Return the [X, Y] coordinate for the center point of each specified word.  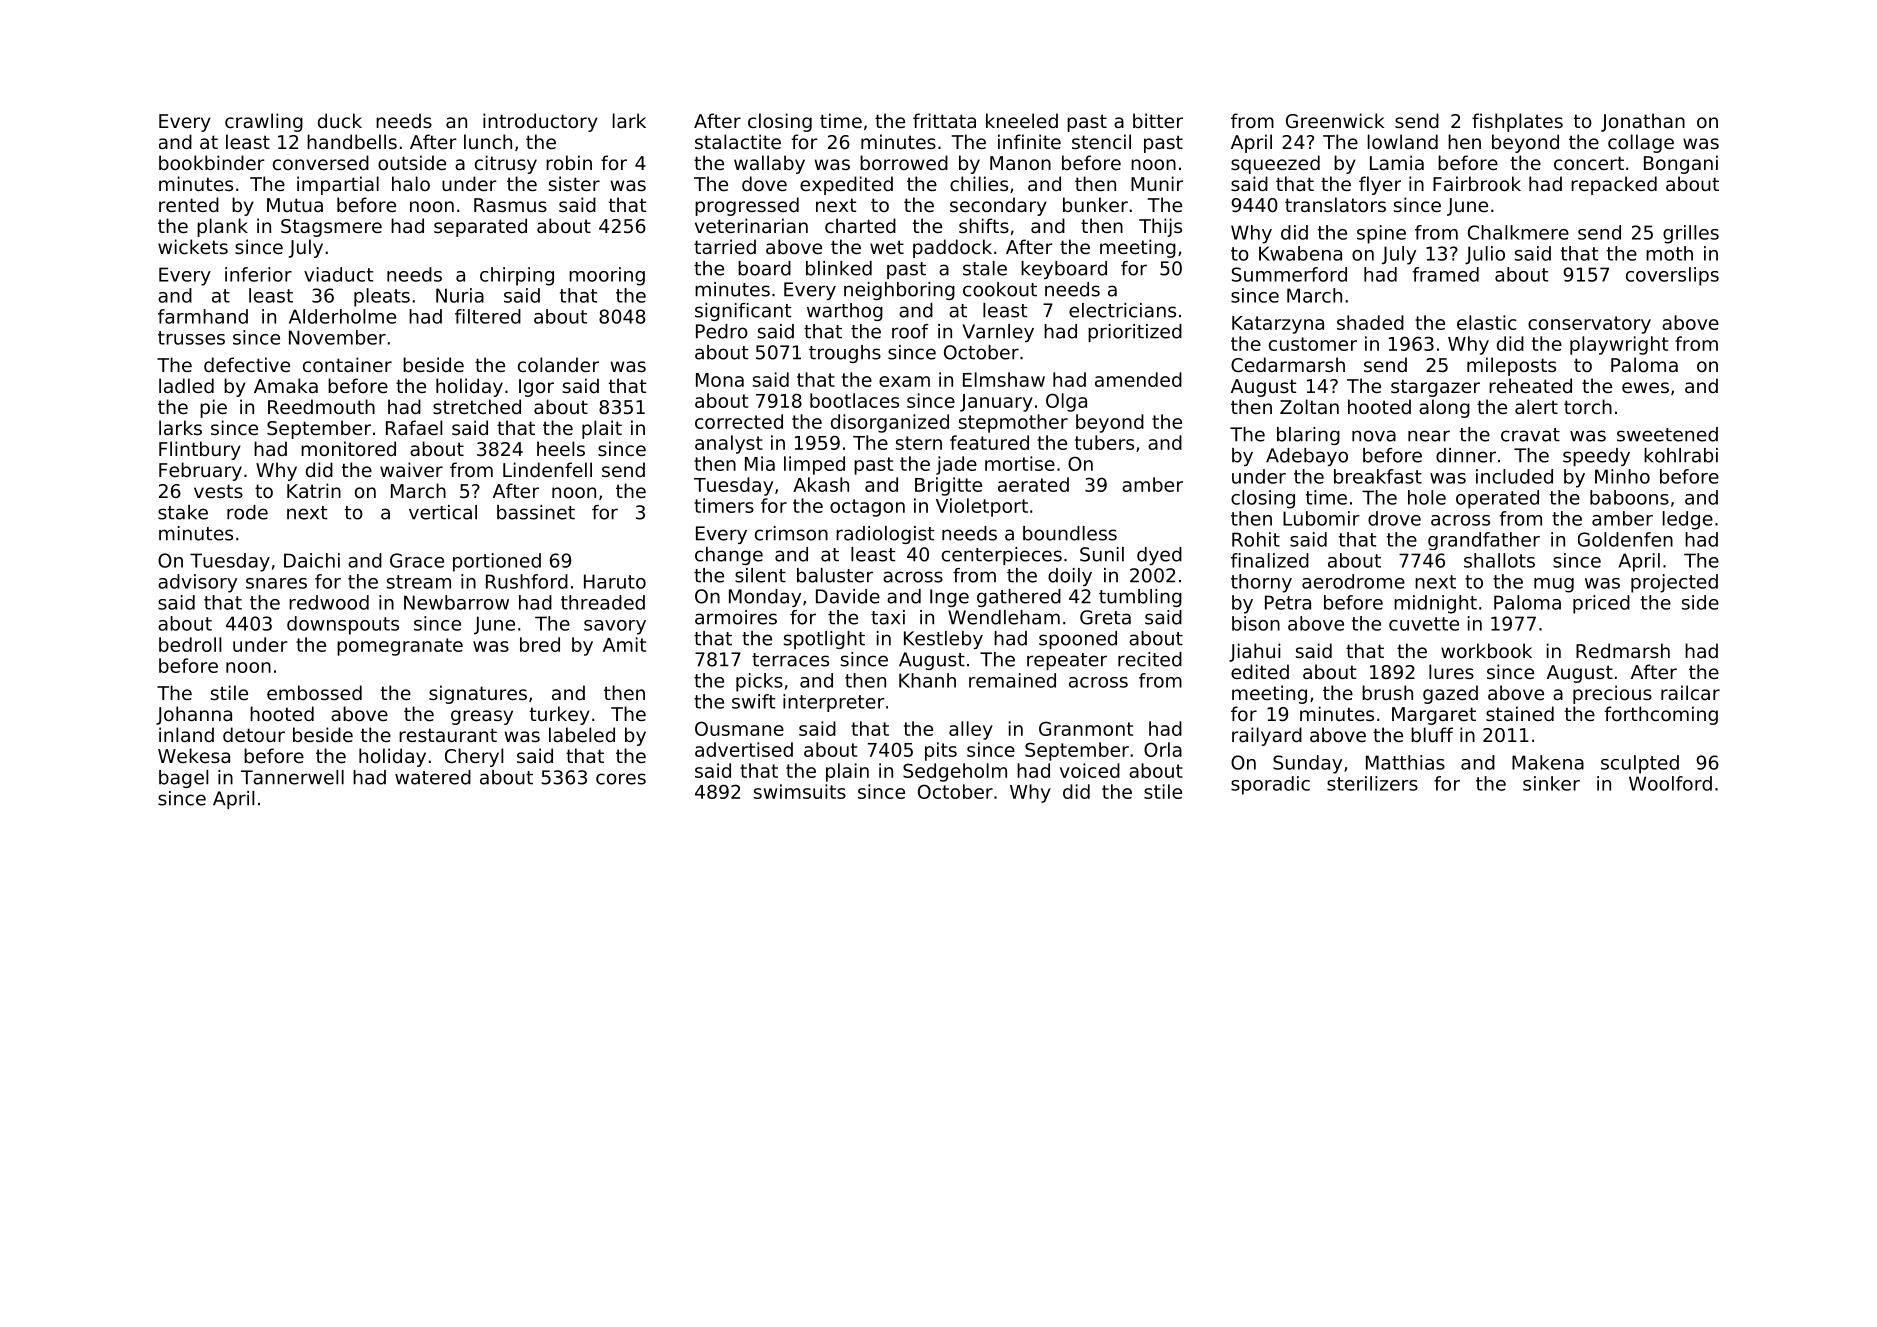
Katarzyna [1278, 325]
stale [985, 268]
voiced [1090, 770]
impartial [338, 185]
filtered [488, 316]
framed [1445, 274]
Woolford [1670, 783]
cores [621, 779]
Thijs [1160, 227]
